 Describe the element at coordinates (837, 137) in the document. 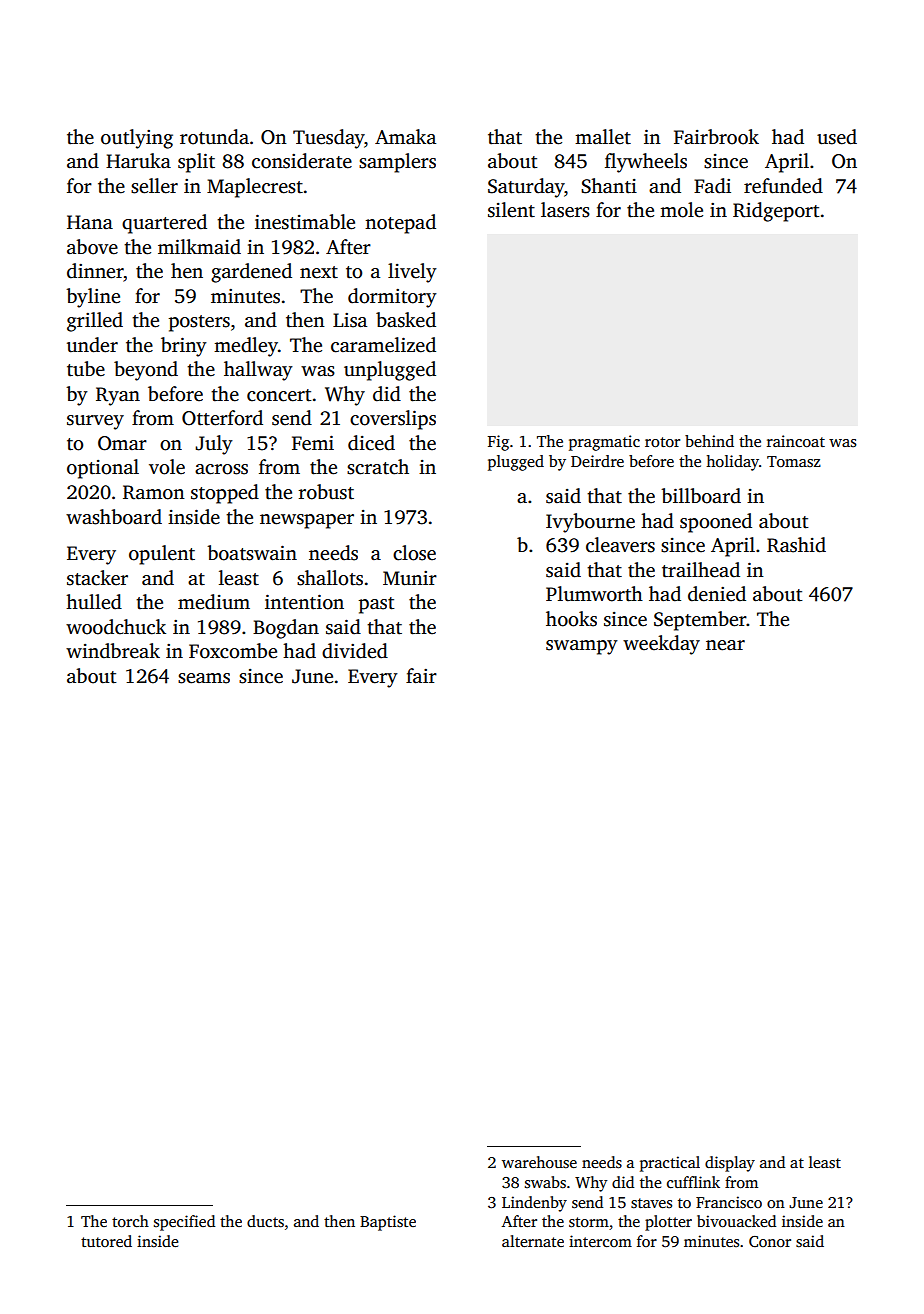

I see `used` at that location.
